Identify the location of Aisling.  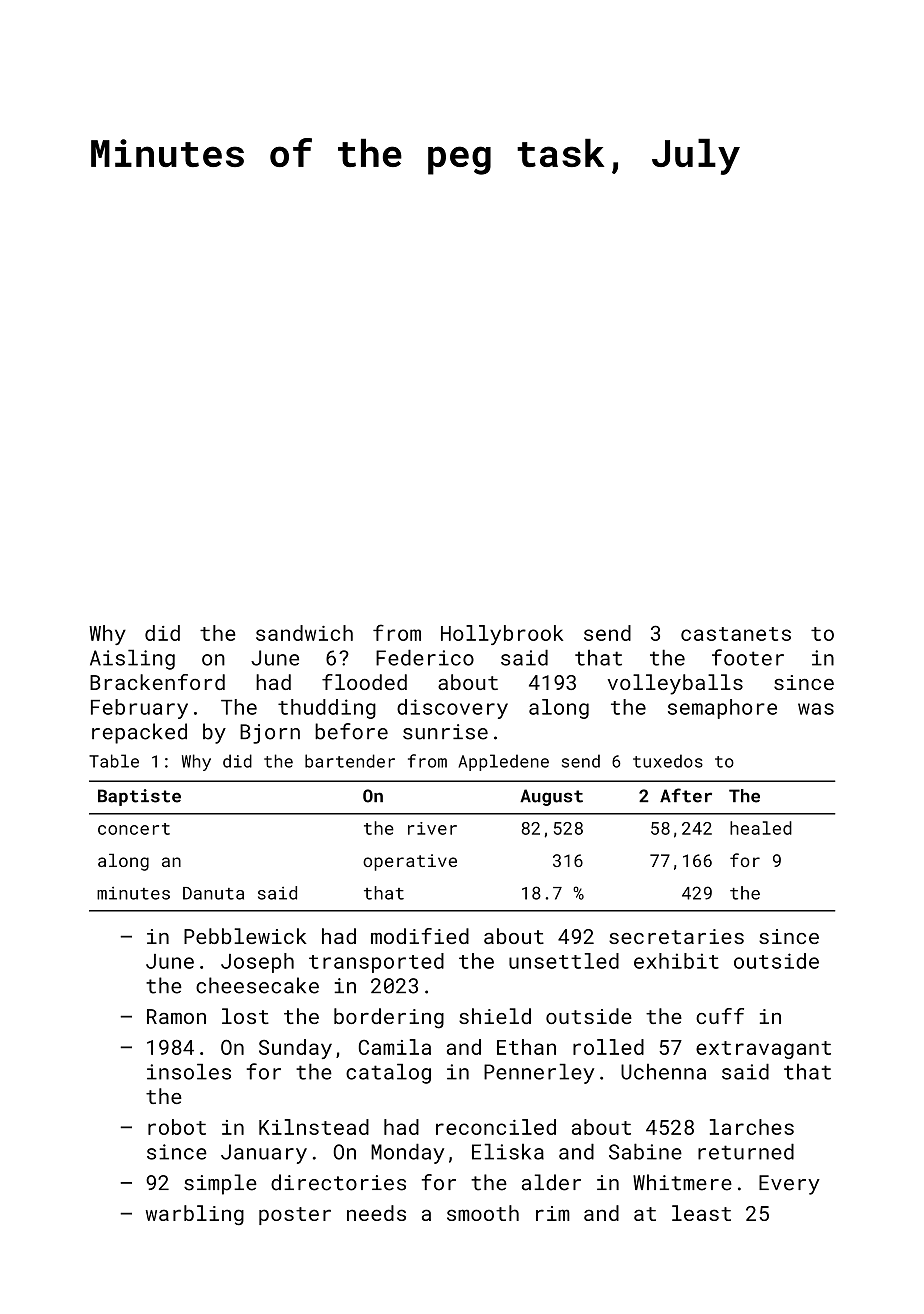
(132, 659).
